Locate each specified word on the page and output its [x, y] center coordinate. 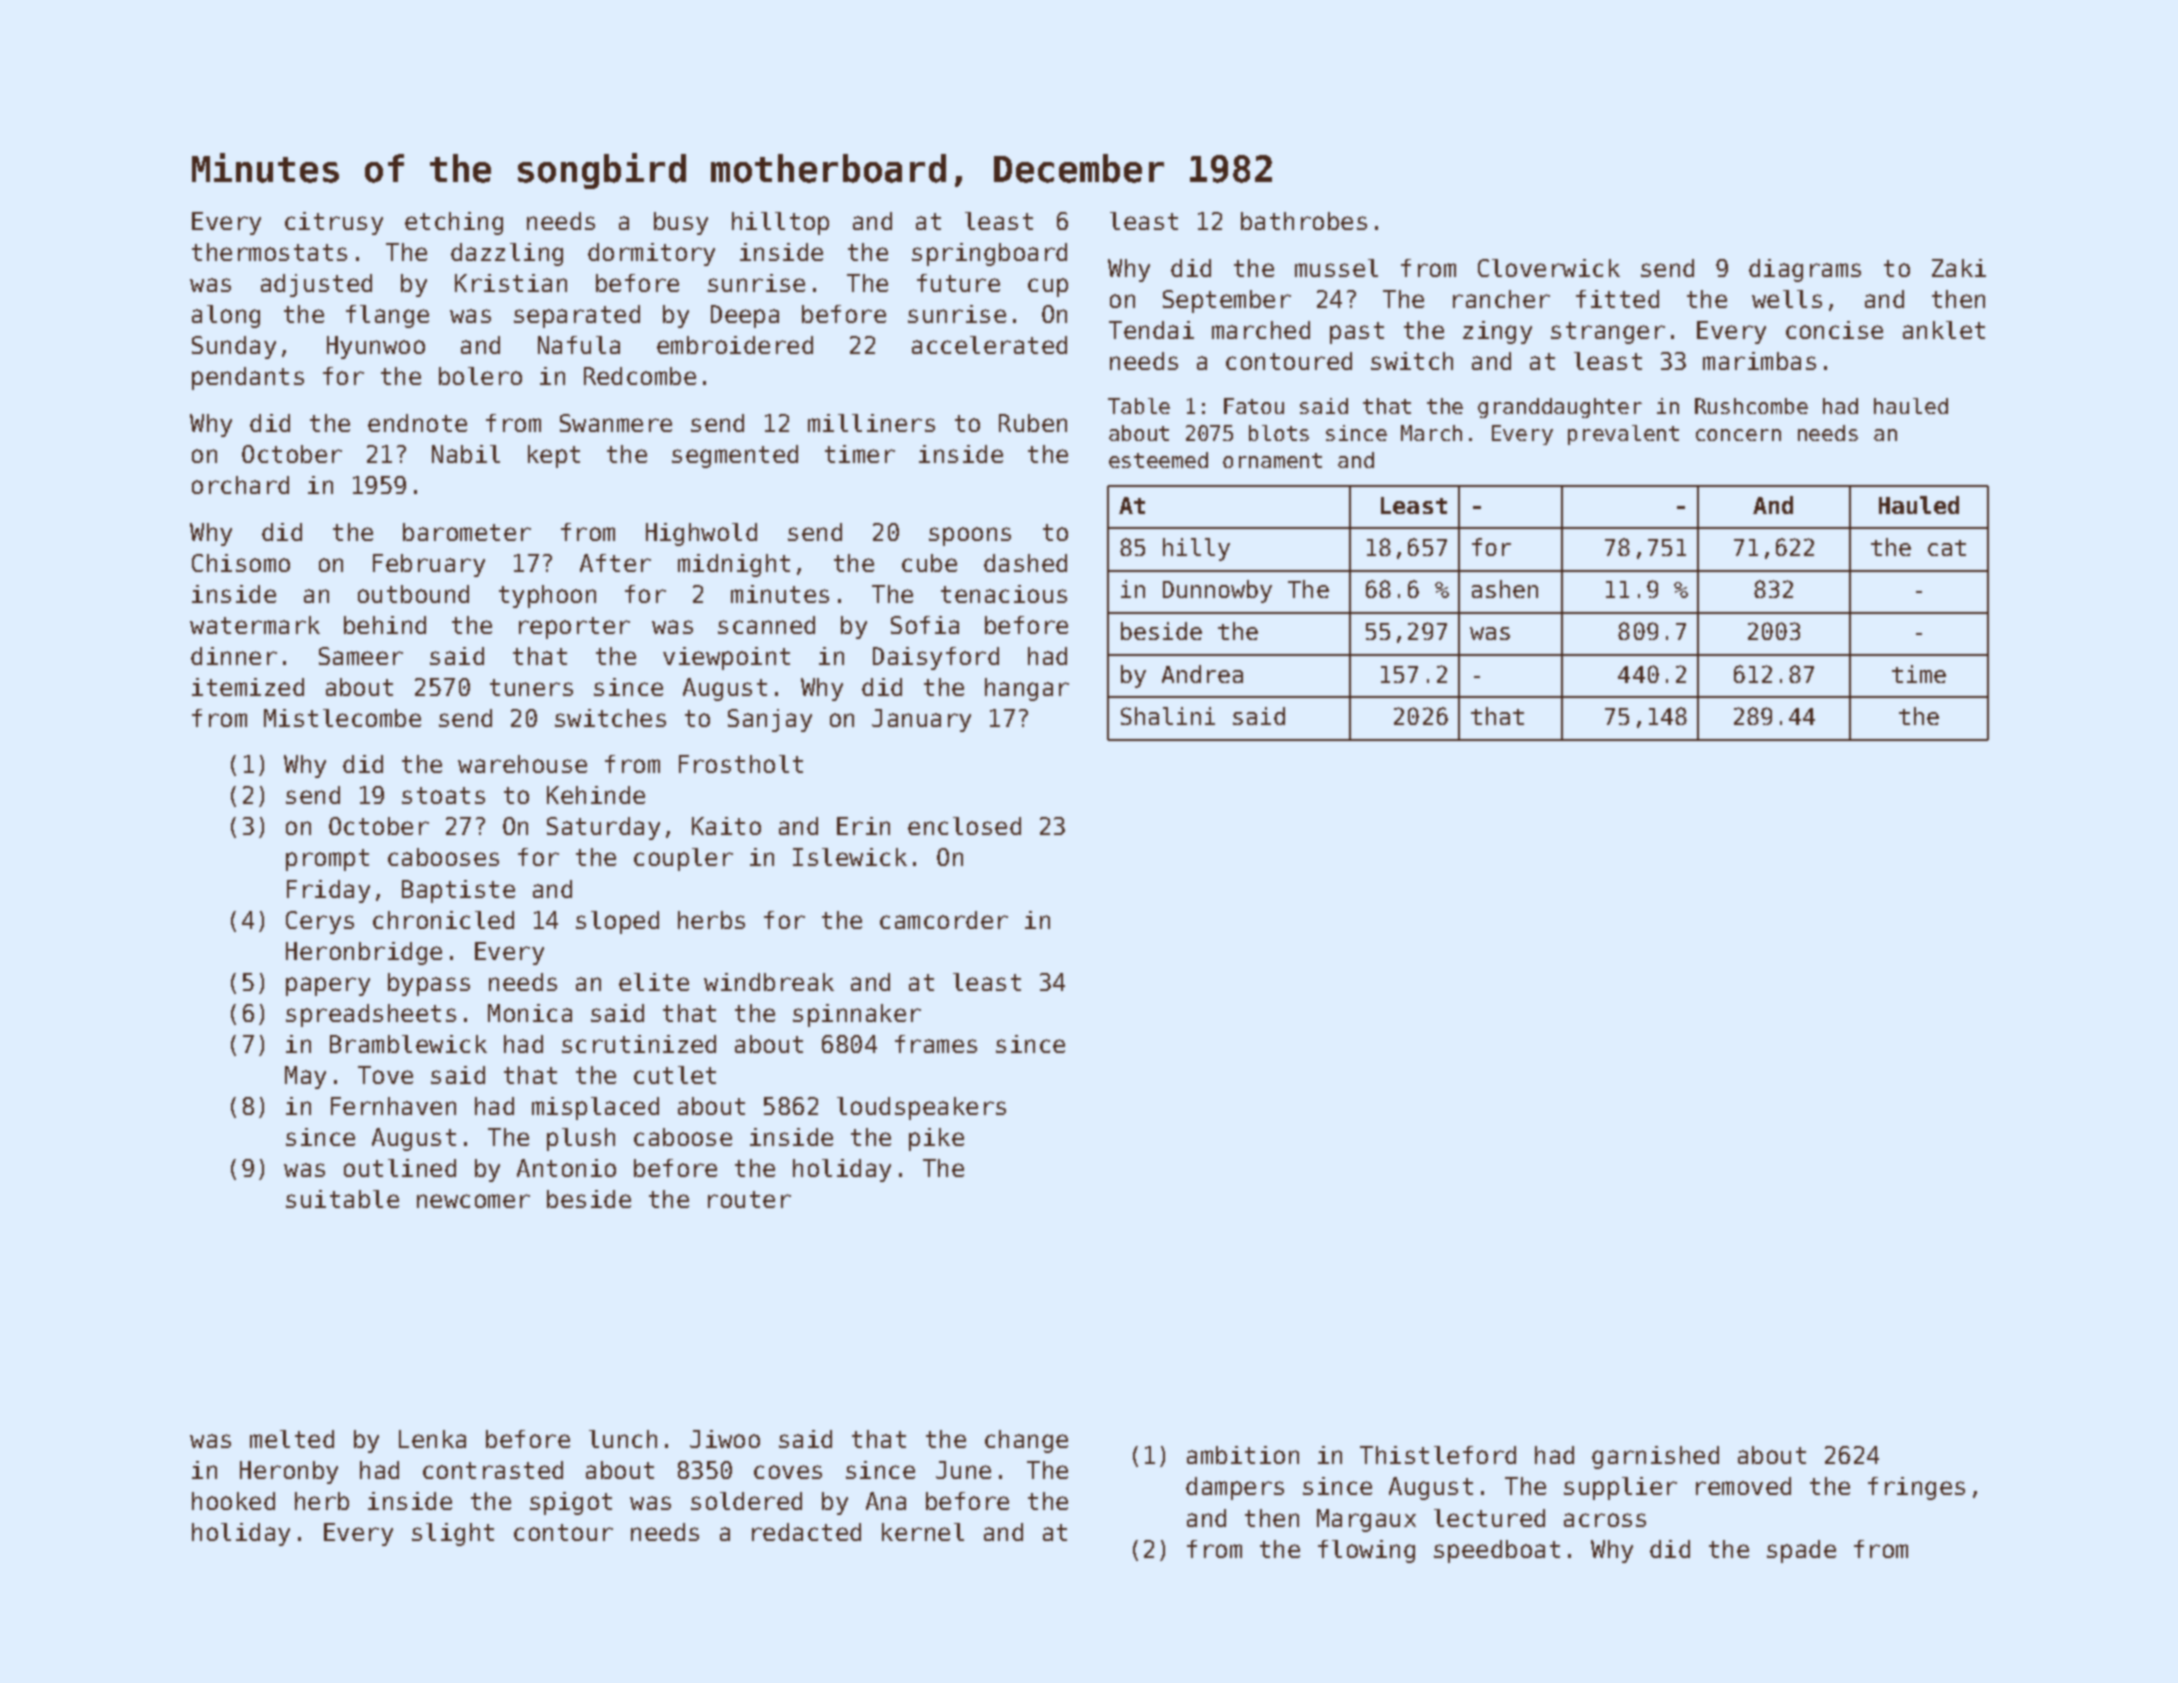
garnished [1655, 1457]
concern [1738, 435]
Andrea [1202, 674]
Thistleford [1438, 1455]
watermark [255, 625]
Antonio [566, 1168]
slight [453, 1534]
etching [454, 223]
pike [936, 1139]
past [1357, 333]
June [963, 1470]
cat [1947, 548]
